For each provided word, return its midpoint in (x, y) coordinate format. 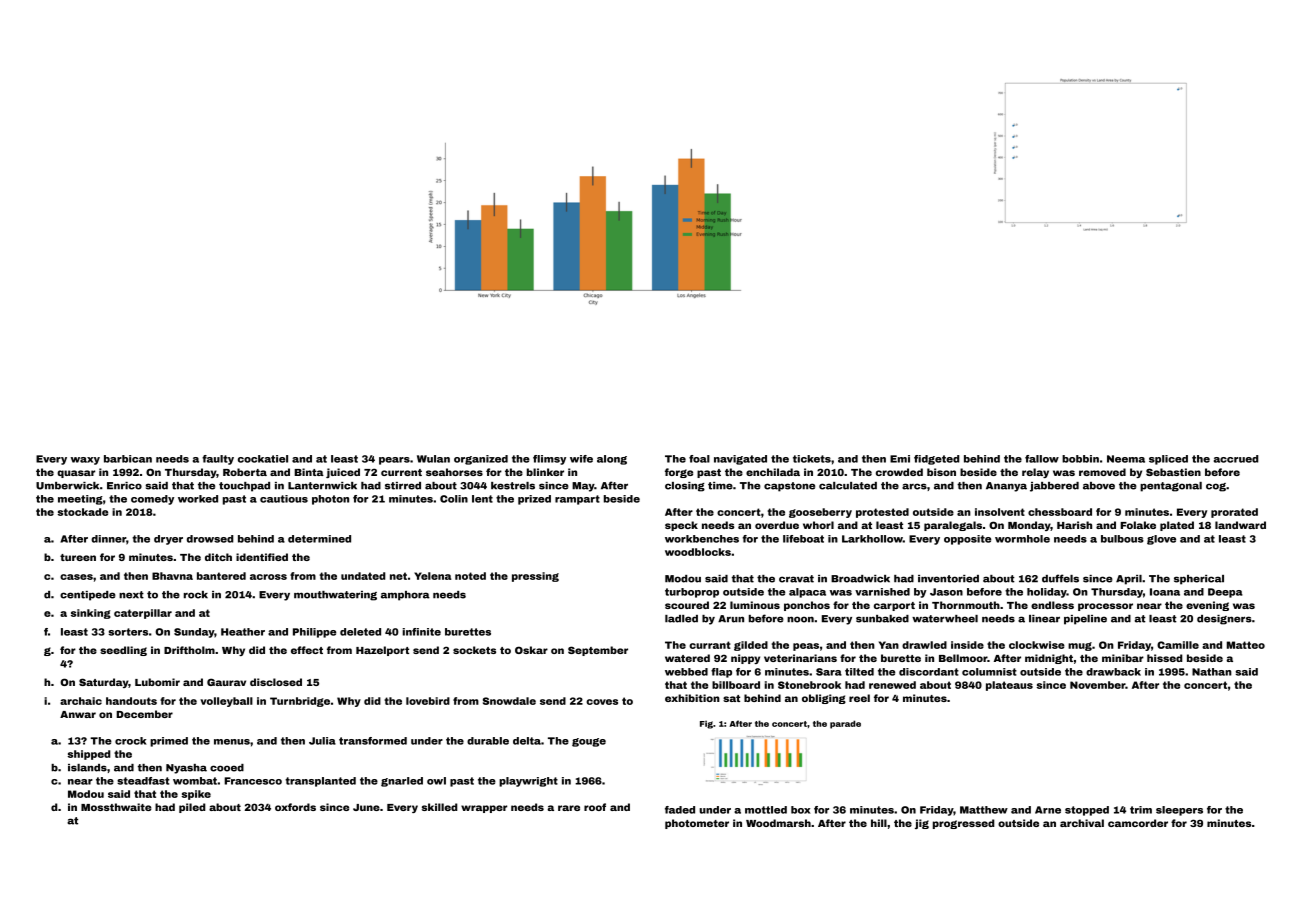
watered (687, 658)
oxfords (295, 807)
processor (1105, 607)
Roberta (245, 472)
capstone (789, 487)
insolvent (1000, 512)
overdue (777, 525)
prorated (1234, 513)
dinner (108, 539)
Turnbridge (300, 702)
